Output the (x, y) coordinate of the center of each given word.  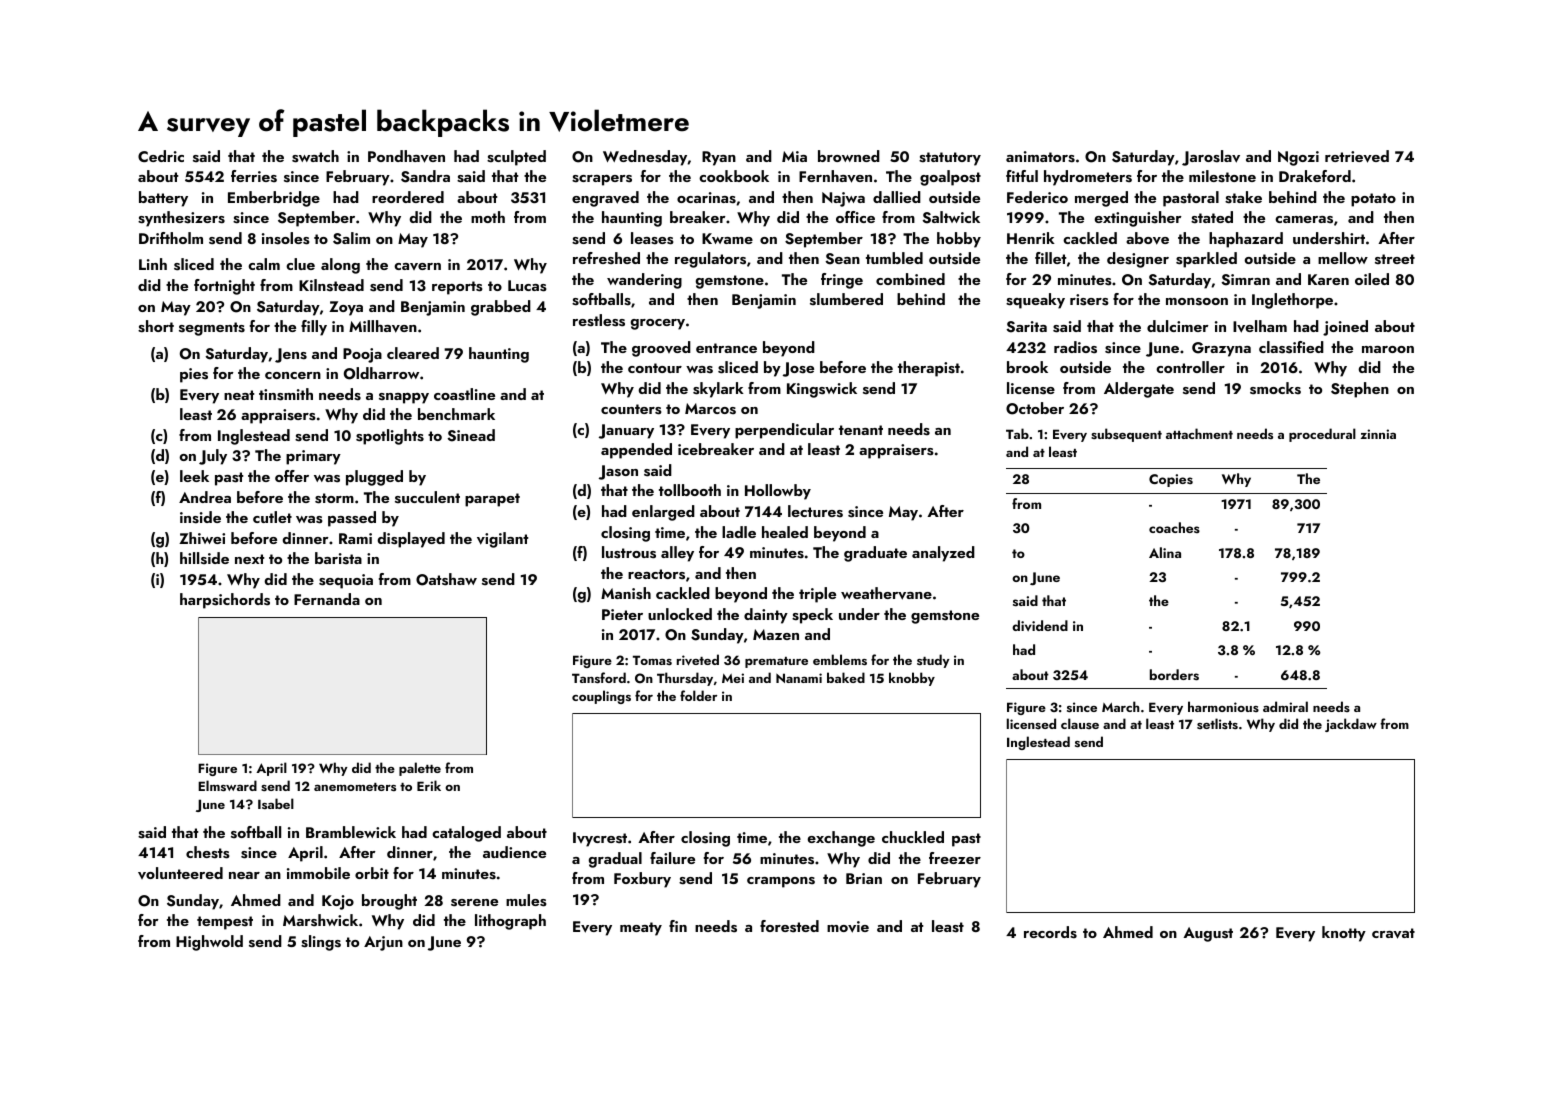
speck (812, 616)
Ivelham (1260, 326)
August (1208, 934)
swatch (315, 156)
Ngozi (1298, 158)
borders (1174, 675)
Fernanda (327, 599)
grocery (657, 324)
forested (789, 926)
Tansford (599, 677)
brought (389, 902)
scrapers (602, 180)
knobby (912, 679)
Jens (291, 355)
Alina (1165, 552)
